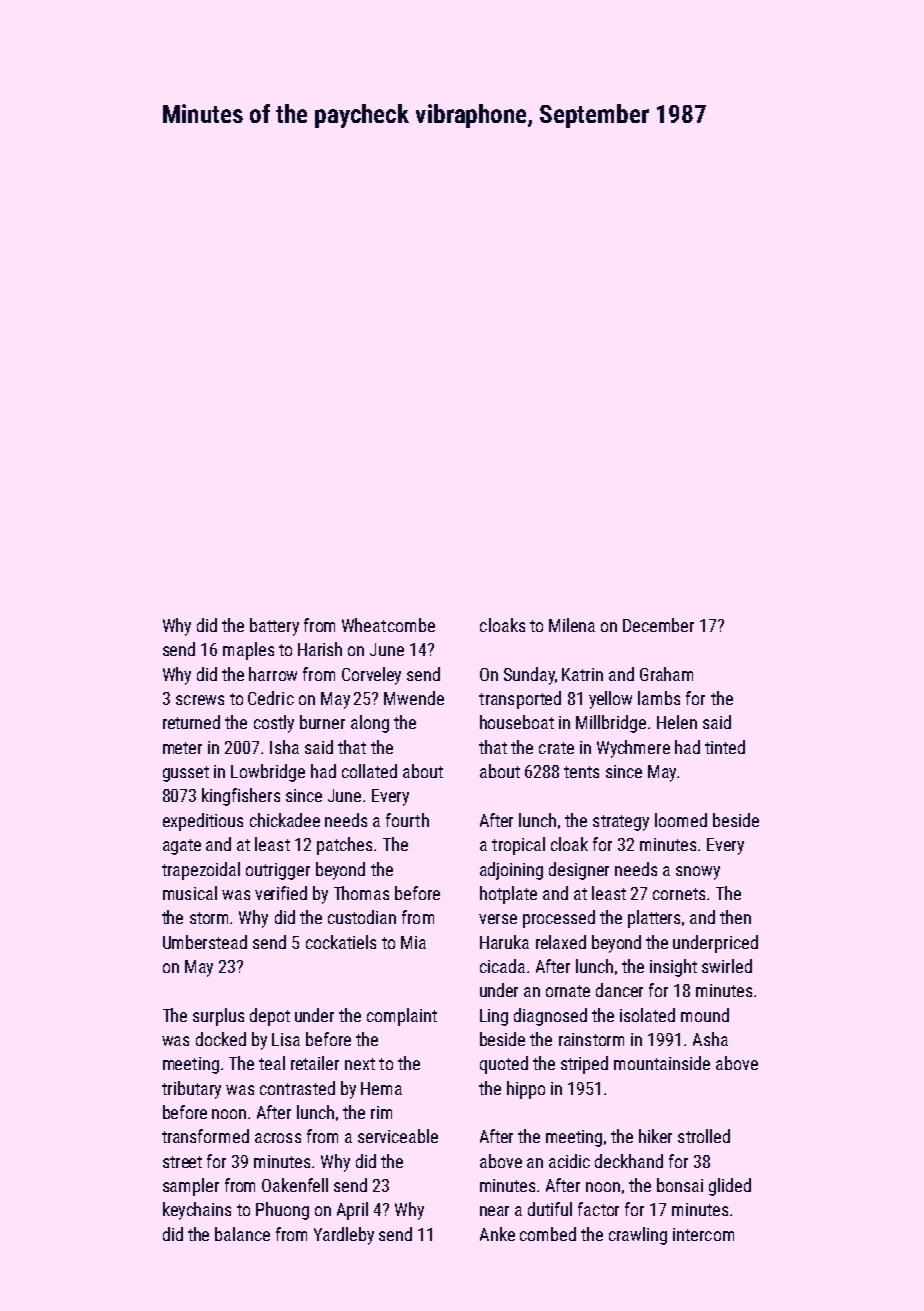 The width and height of the document is (924, 1311). I want to click on surplus, so click(218, 1017).
